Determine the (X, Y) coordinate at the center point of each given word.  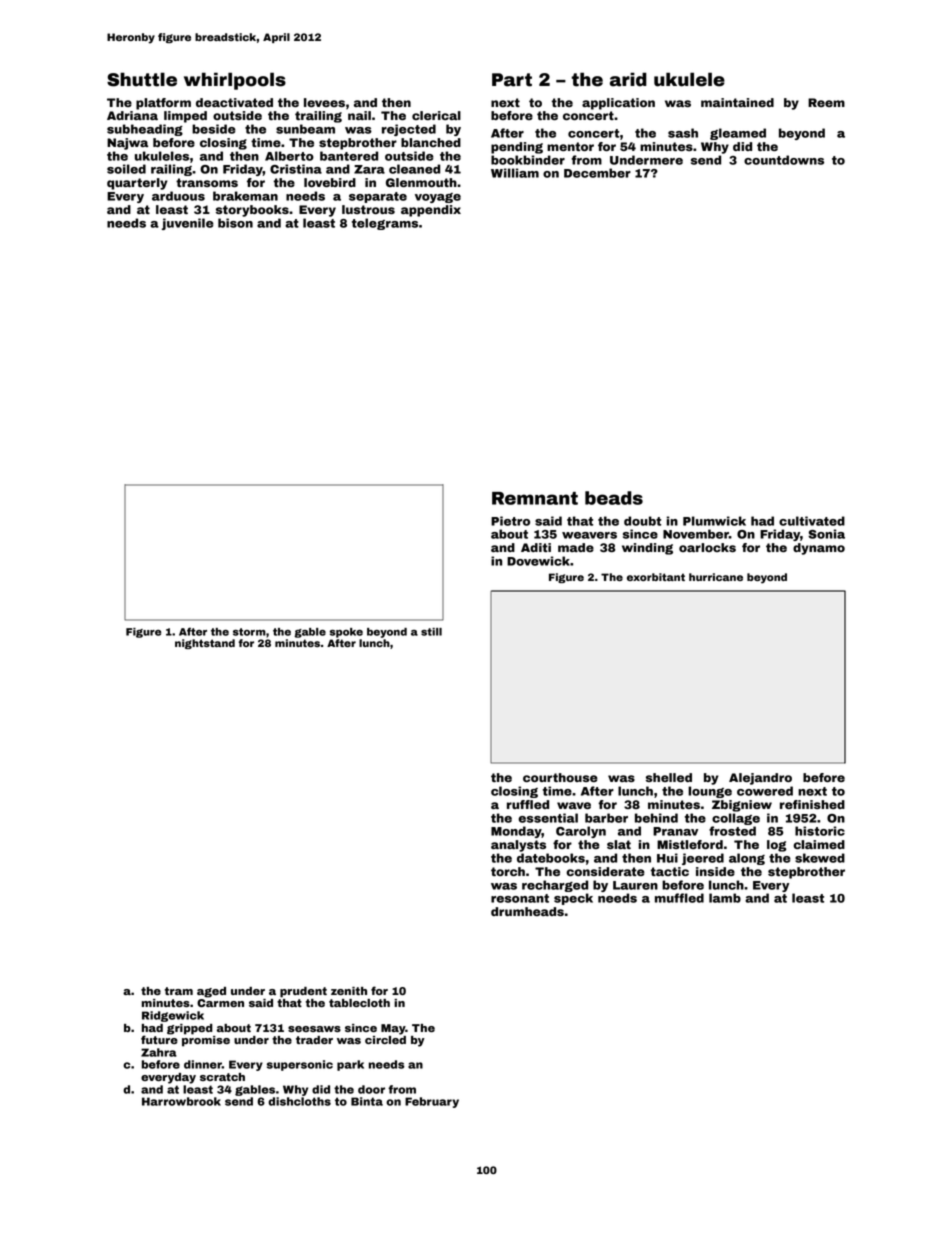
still (431, 632)
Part (512, 80)
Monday (516, 832)
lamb (725, 898)
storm (249, 632)
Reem (826, 102)
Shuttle (142, 79)
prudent (303, 992)
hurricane (716, 577)
